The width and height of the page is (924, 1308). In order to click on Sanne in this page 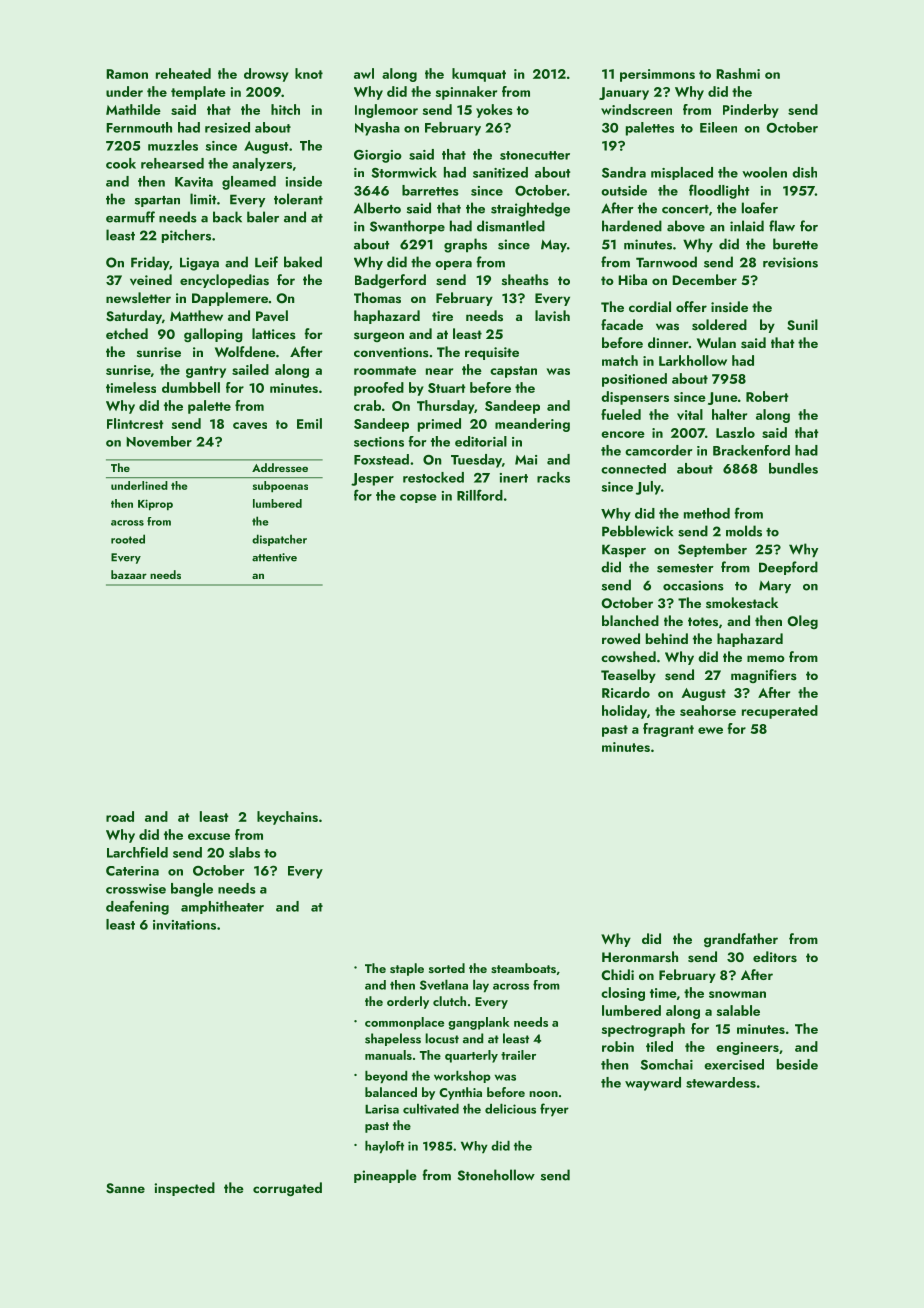, I will do `click(125, 1188)`.
